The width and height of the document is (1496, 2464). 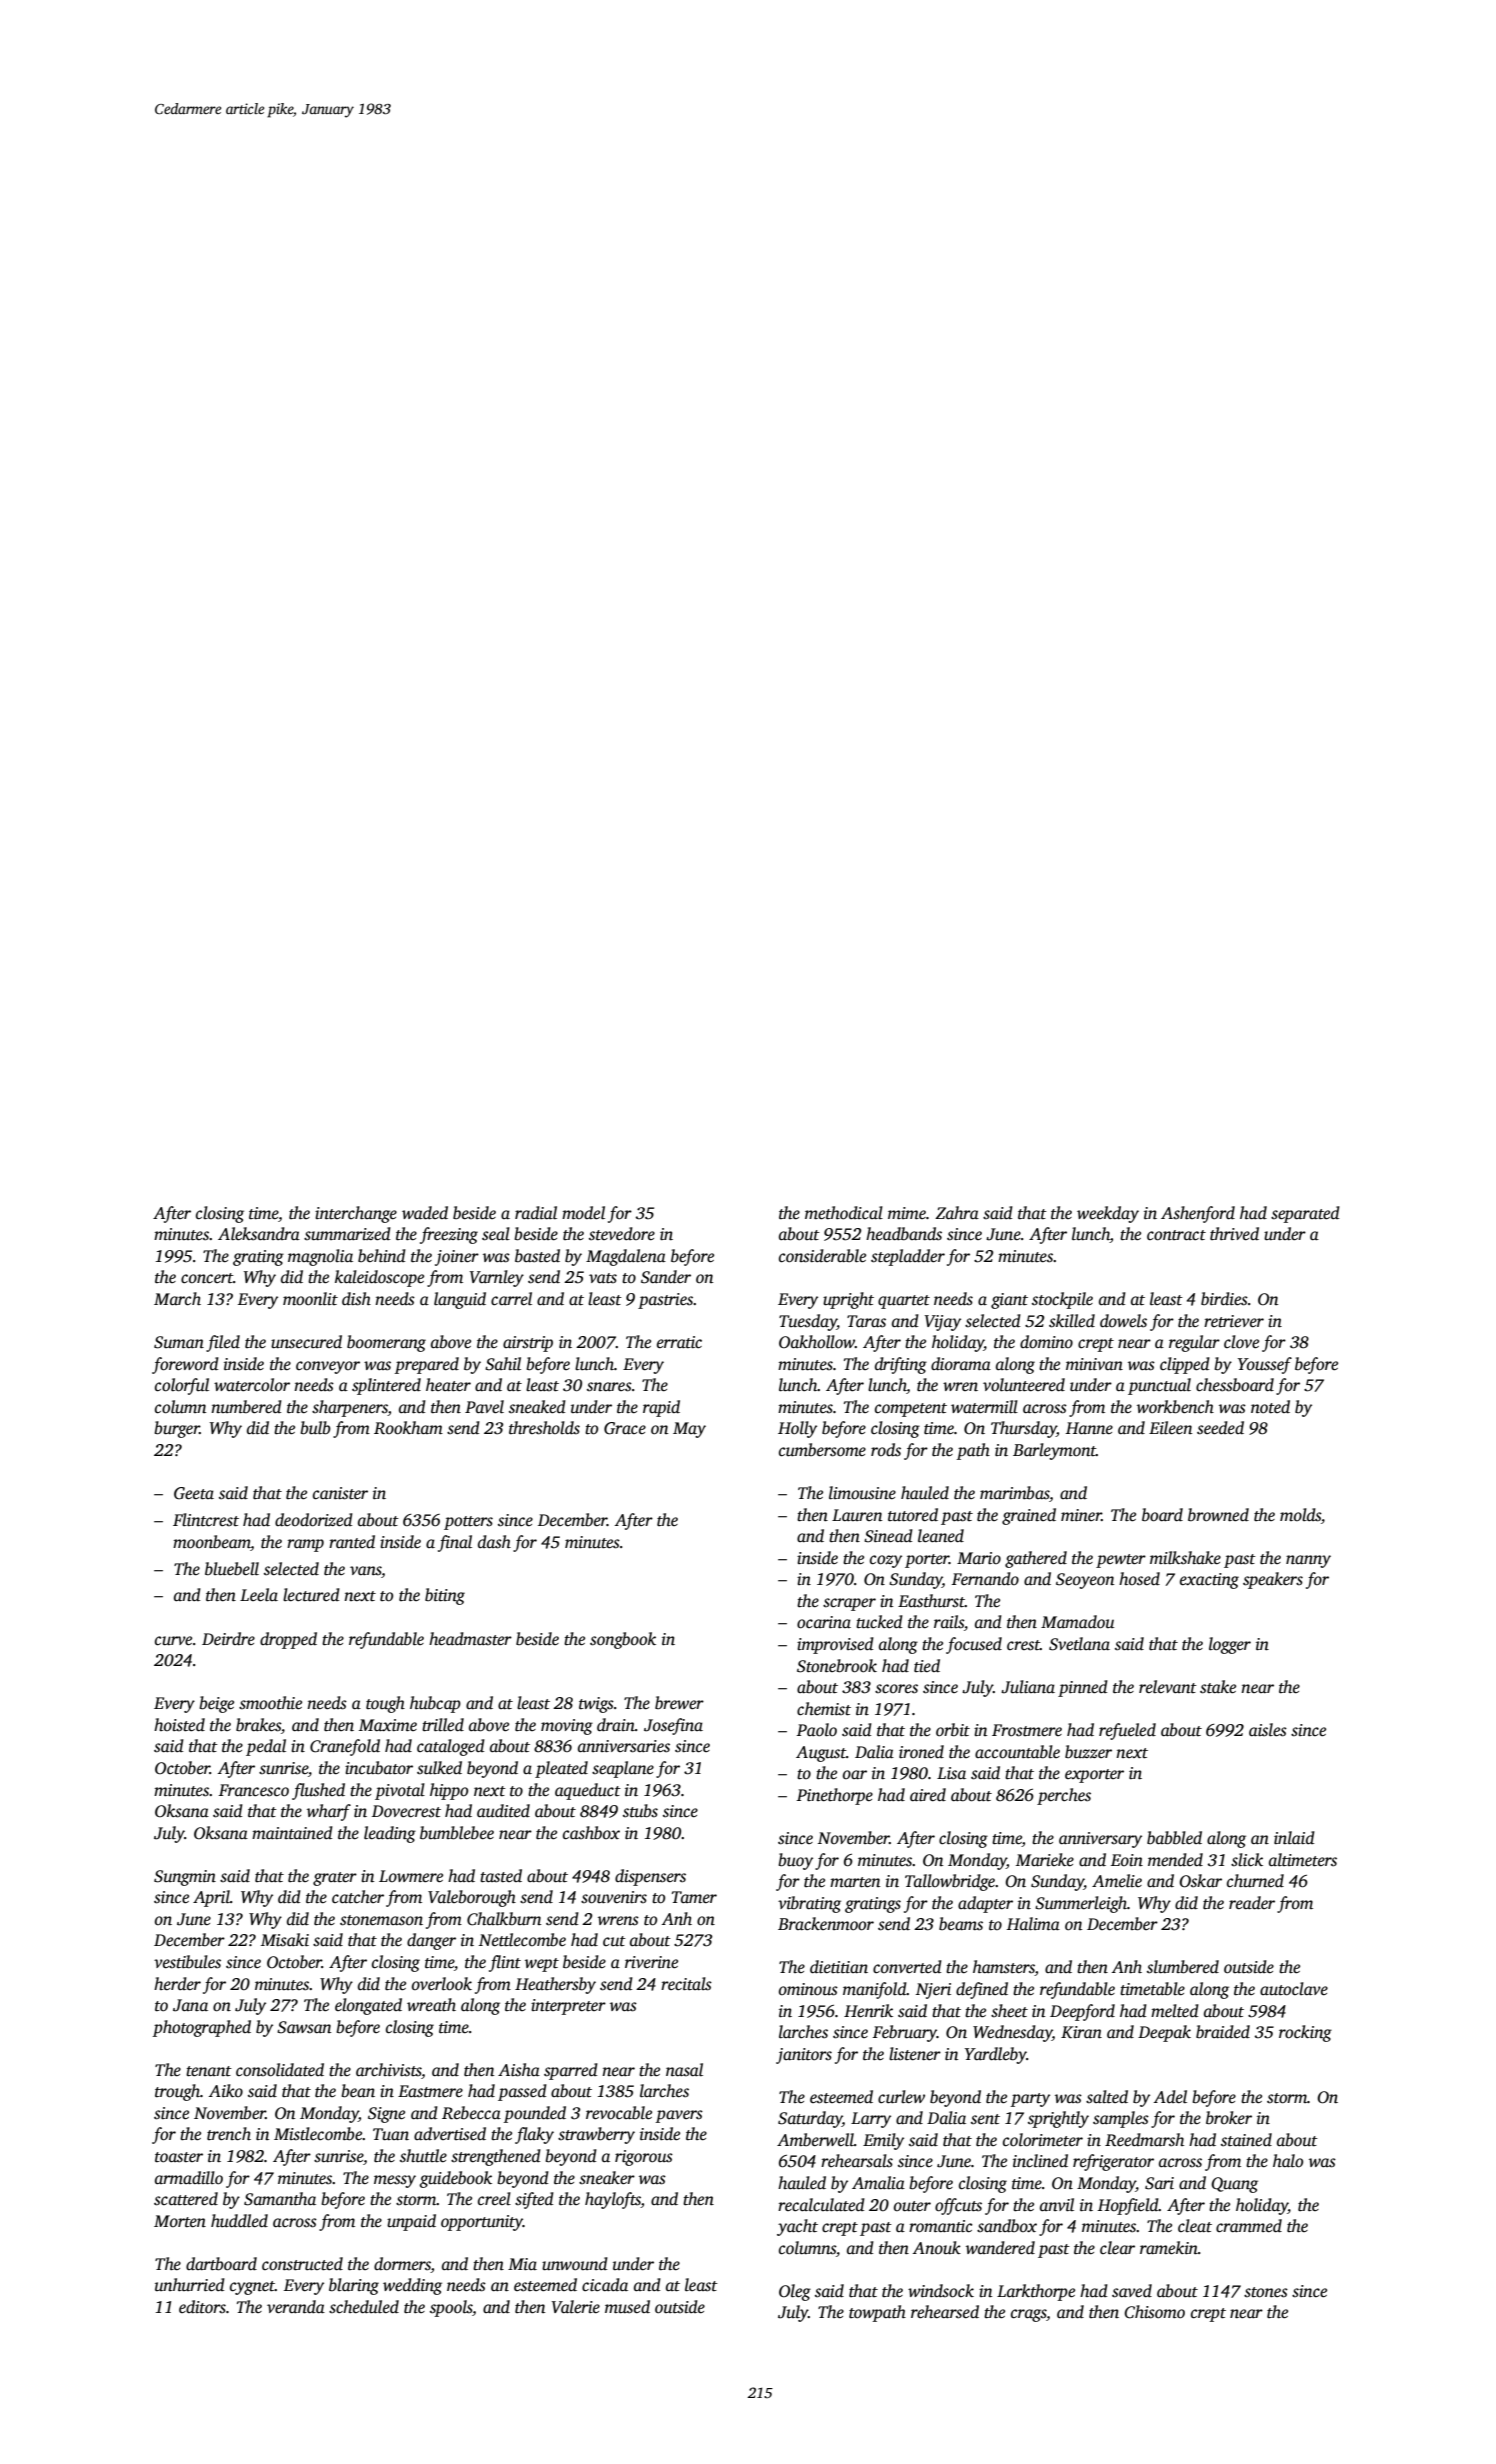 I want to click on Amalia, so click(x=878, y=2182).
